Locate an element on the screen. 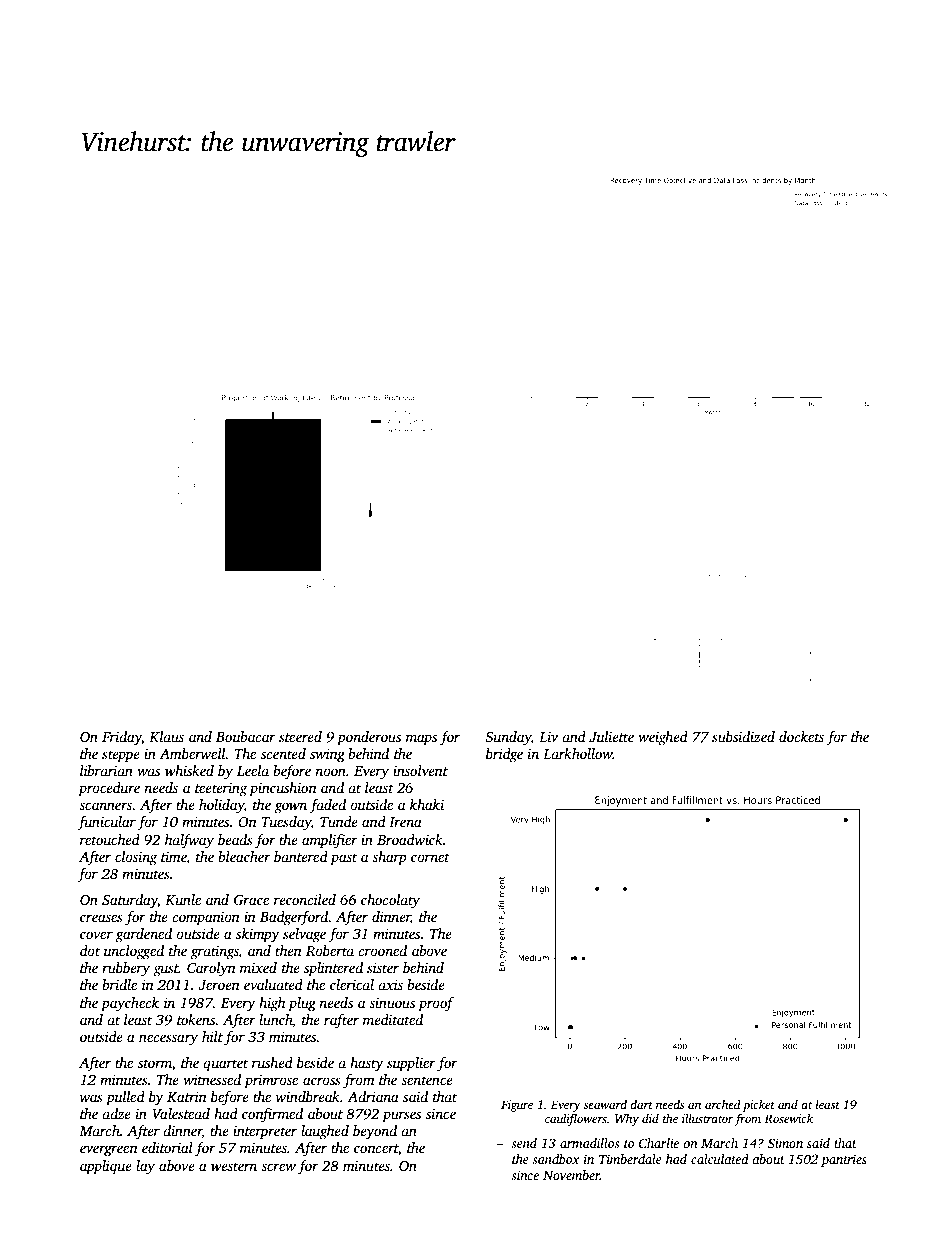  bridle is located at coordinates (119, 984).
